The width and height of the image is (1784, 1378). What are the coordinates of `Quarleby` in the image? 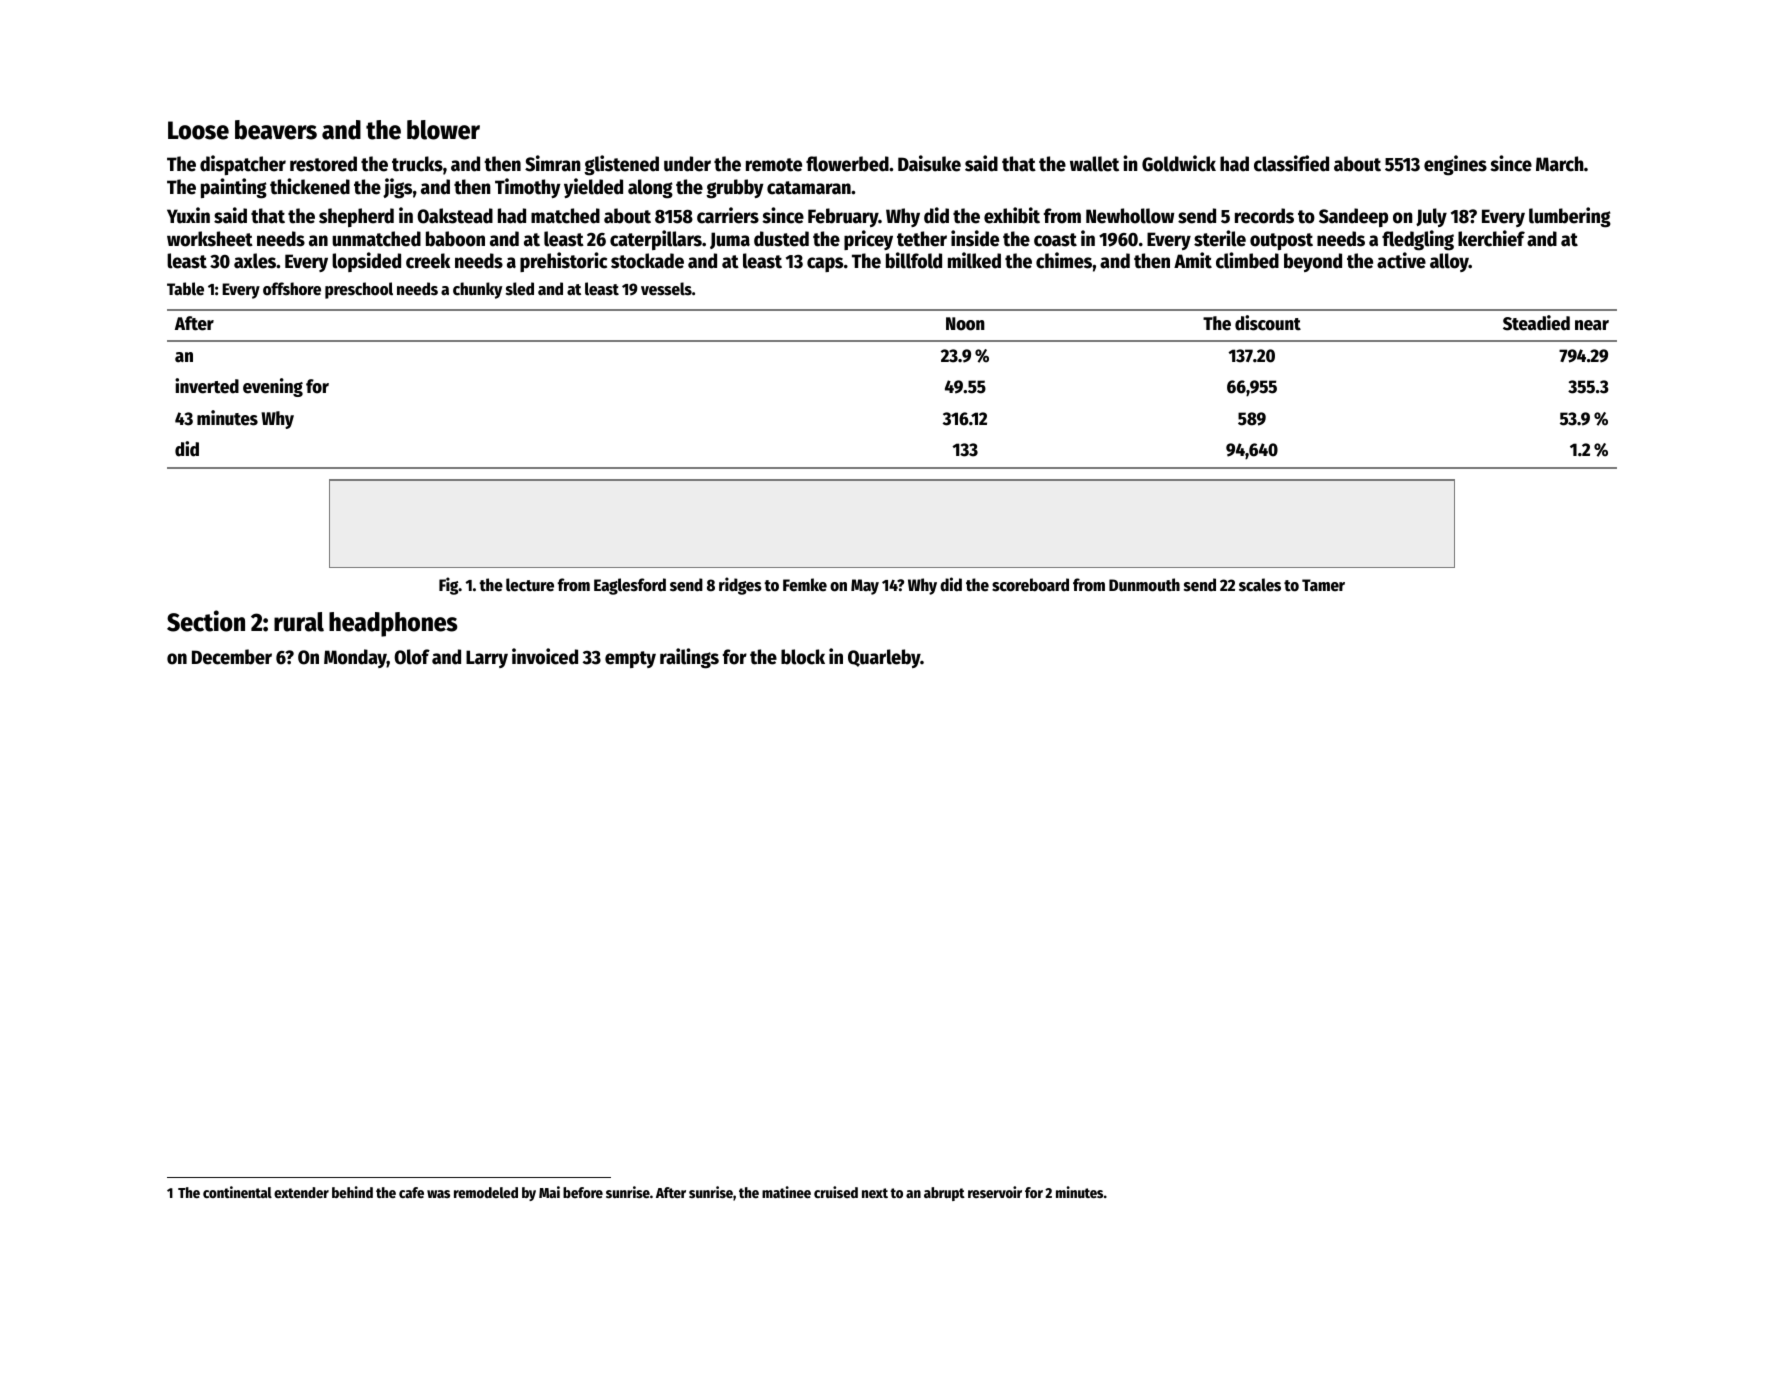 It's located at (884, 658).
